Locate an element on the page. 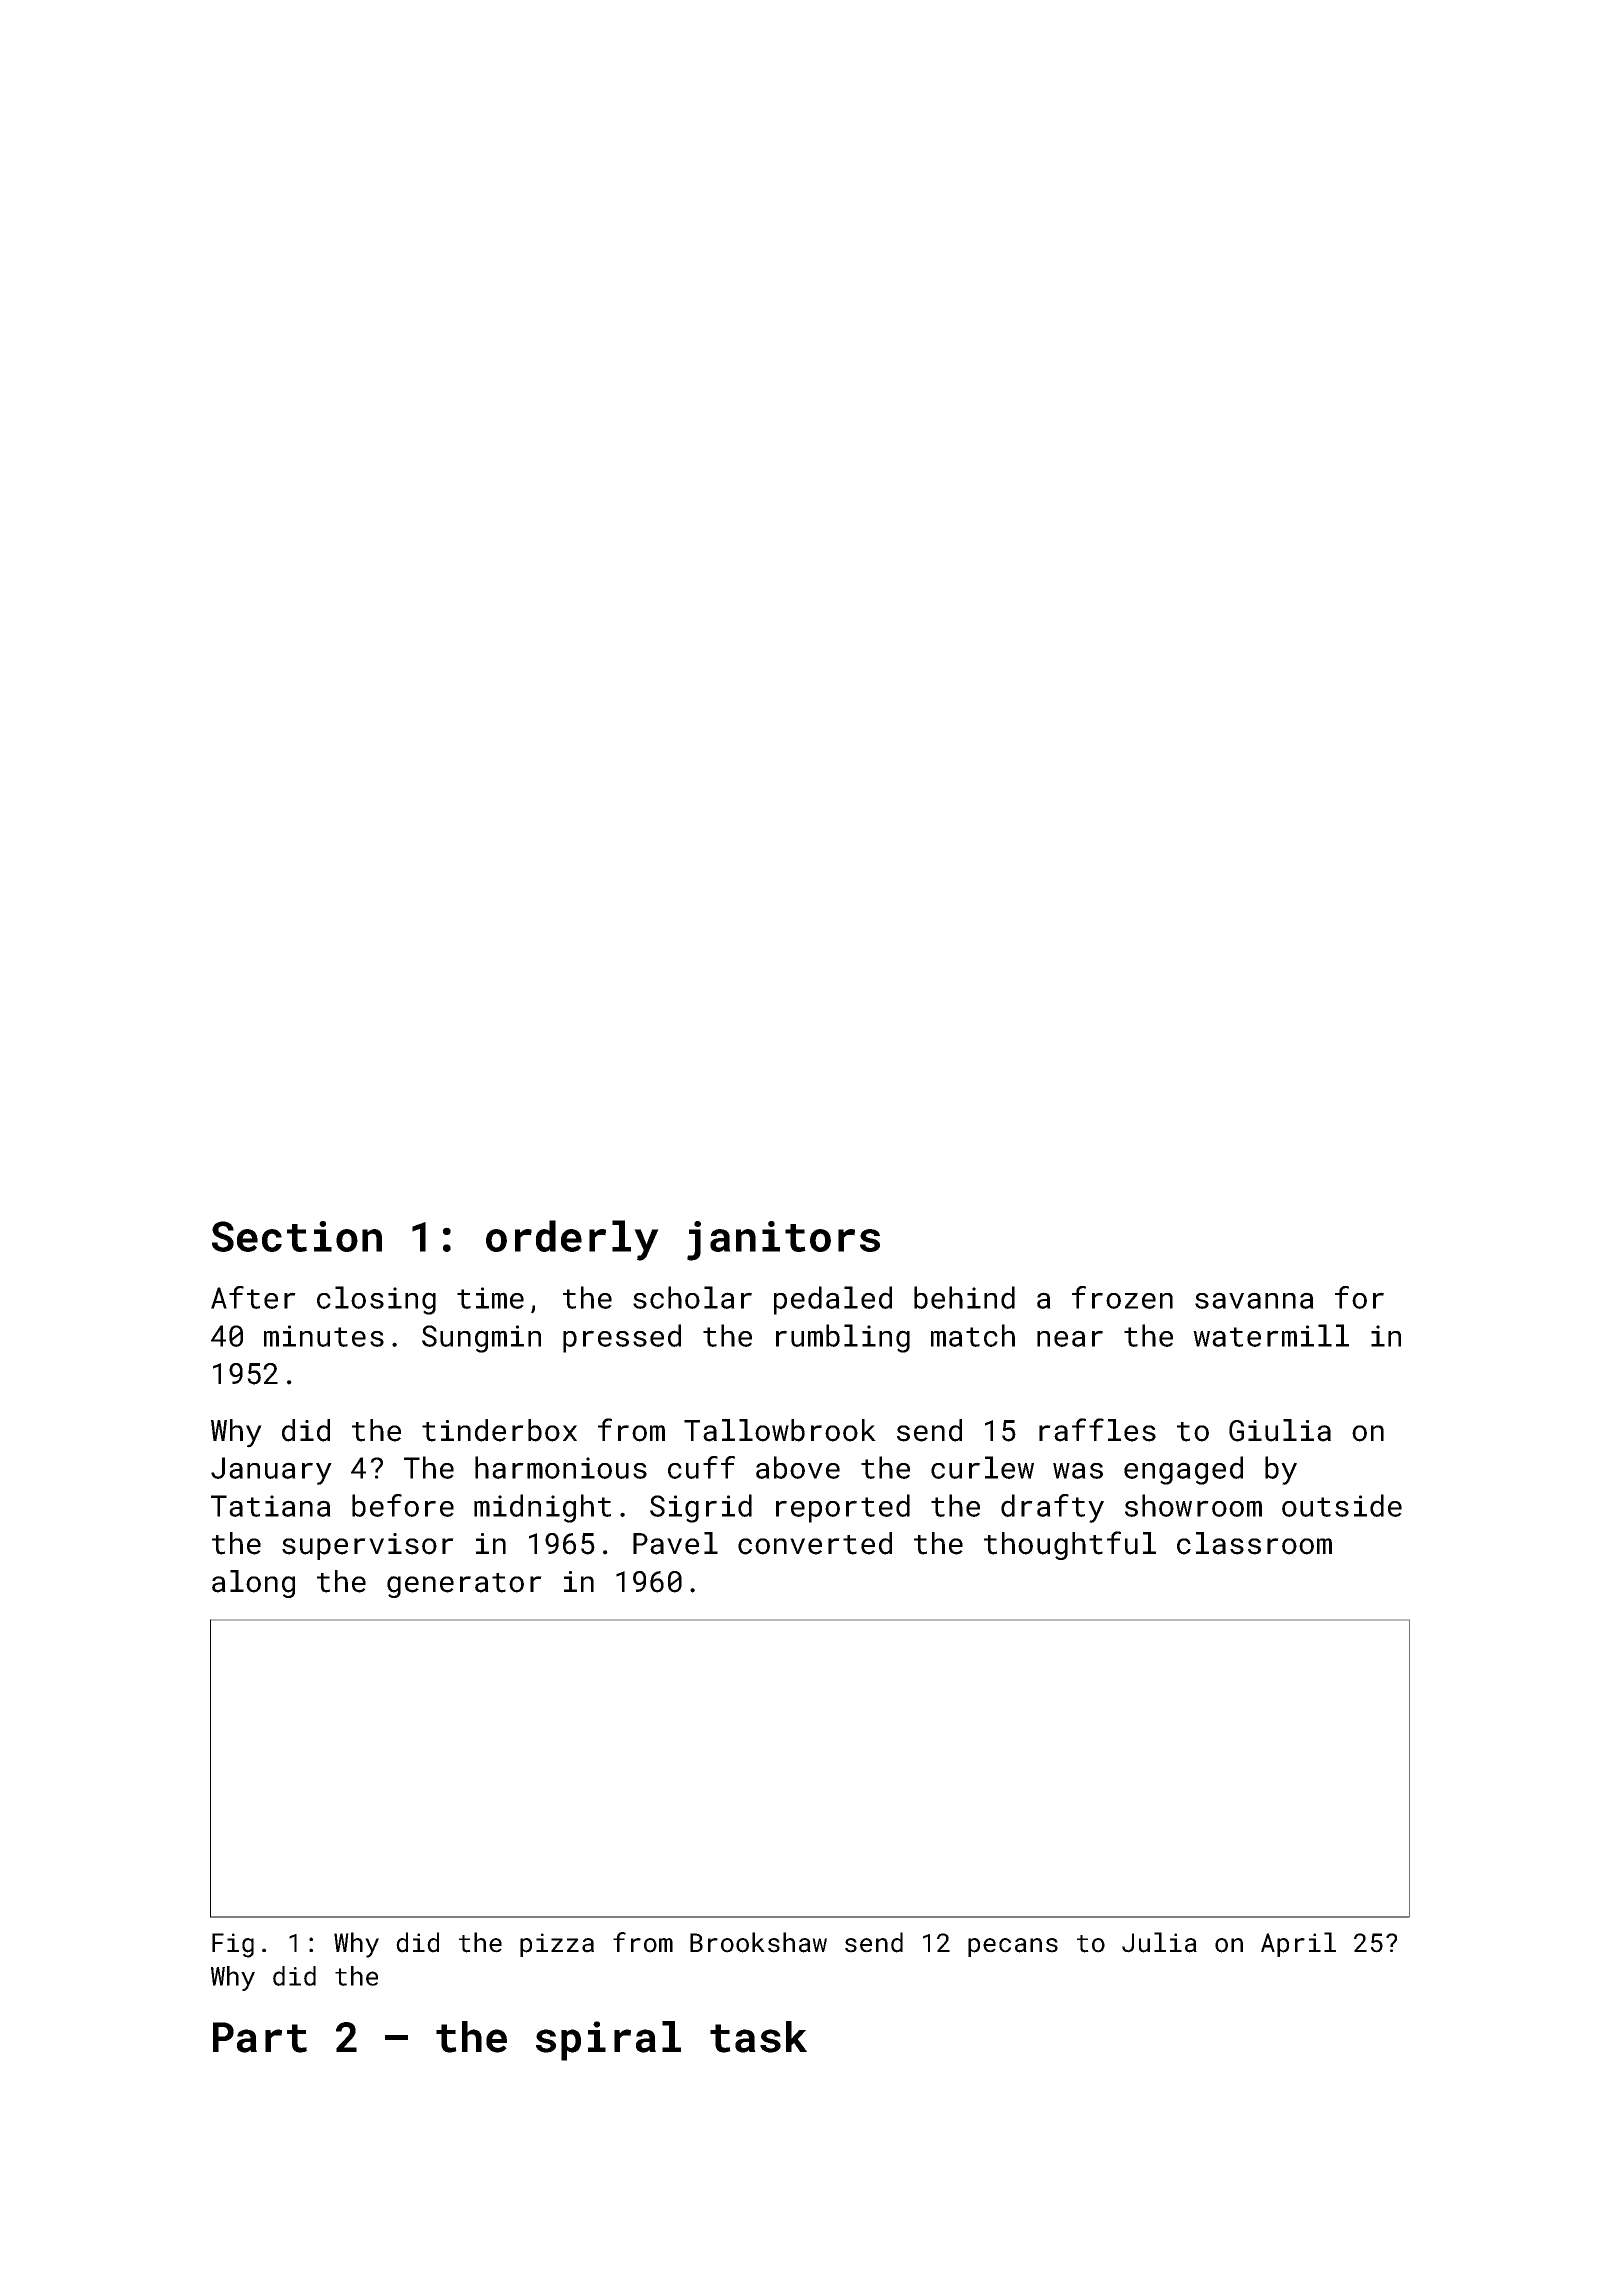 The image size is (1620, 2292). Tatiana is located at coordinates (271, 1506).
